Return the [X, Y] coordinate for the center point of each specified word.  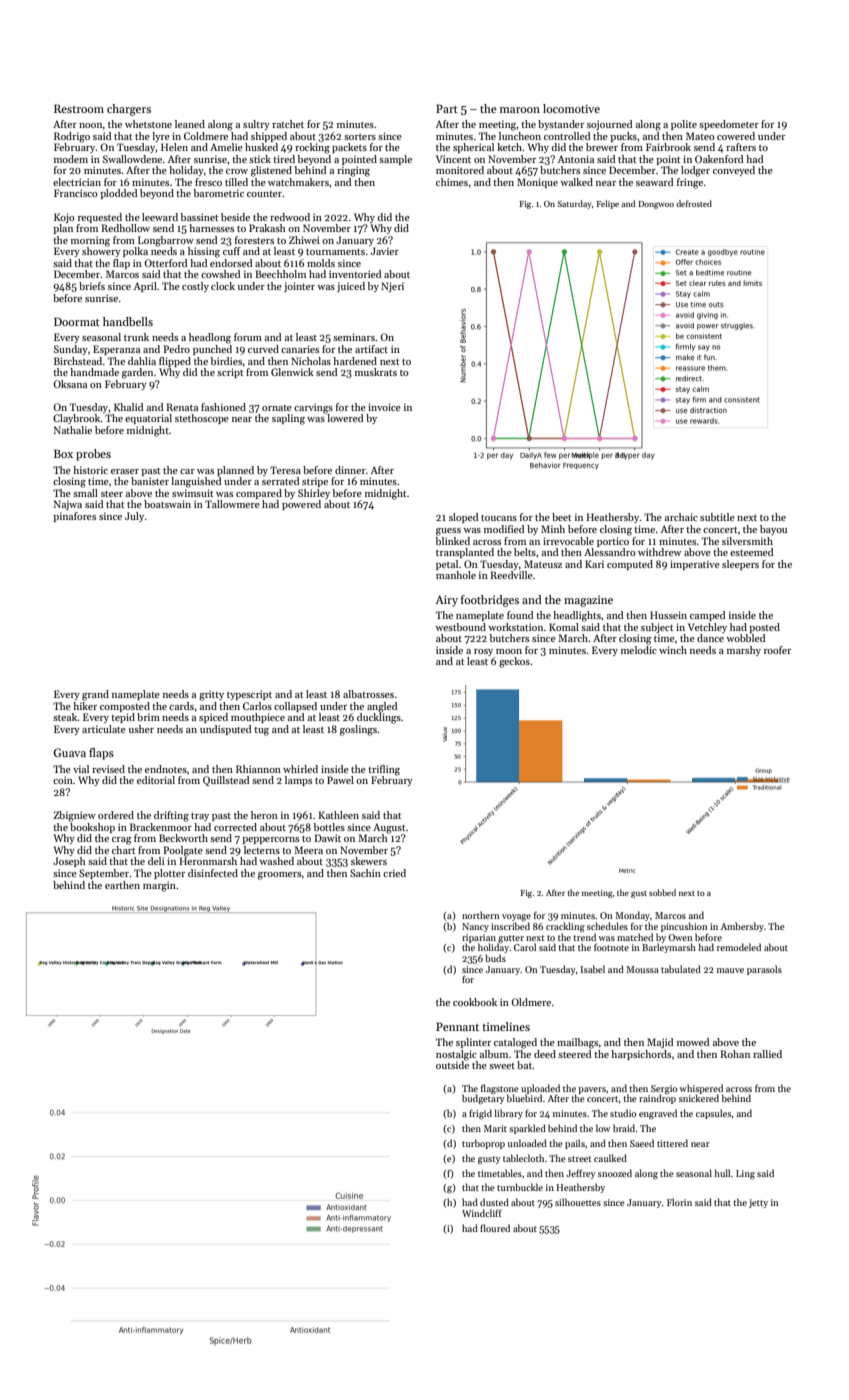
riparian [479, 938]
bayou [773, 530]
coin [63, 780]
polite [684, 125]
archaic [681, 517]
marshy [744, 651]
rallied [767, 1054]
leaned [190, 124]
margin [159, 886]
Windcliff [482, 1213]
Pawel [340, 780]
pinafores [74, 517]
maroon [520, 110]
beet [561, 517]
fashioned [223, 407]
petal [447, 565]
